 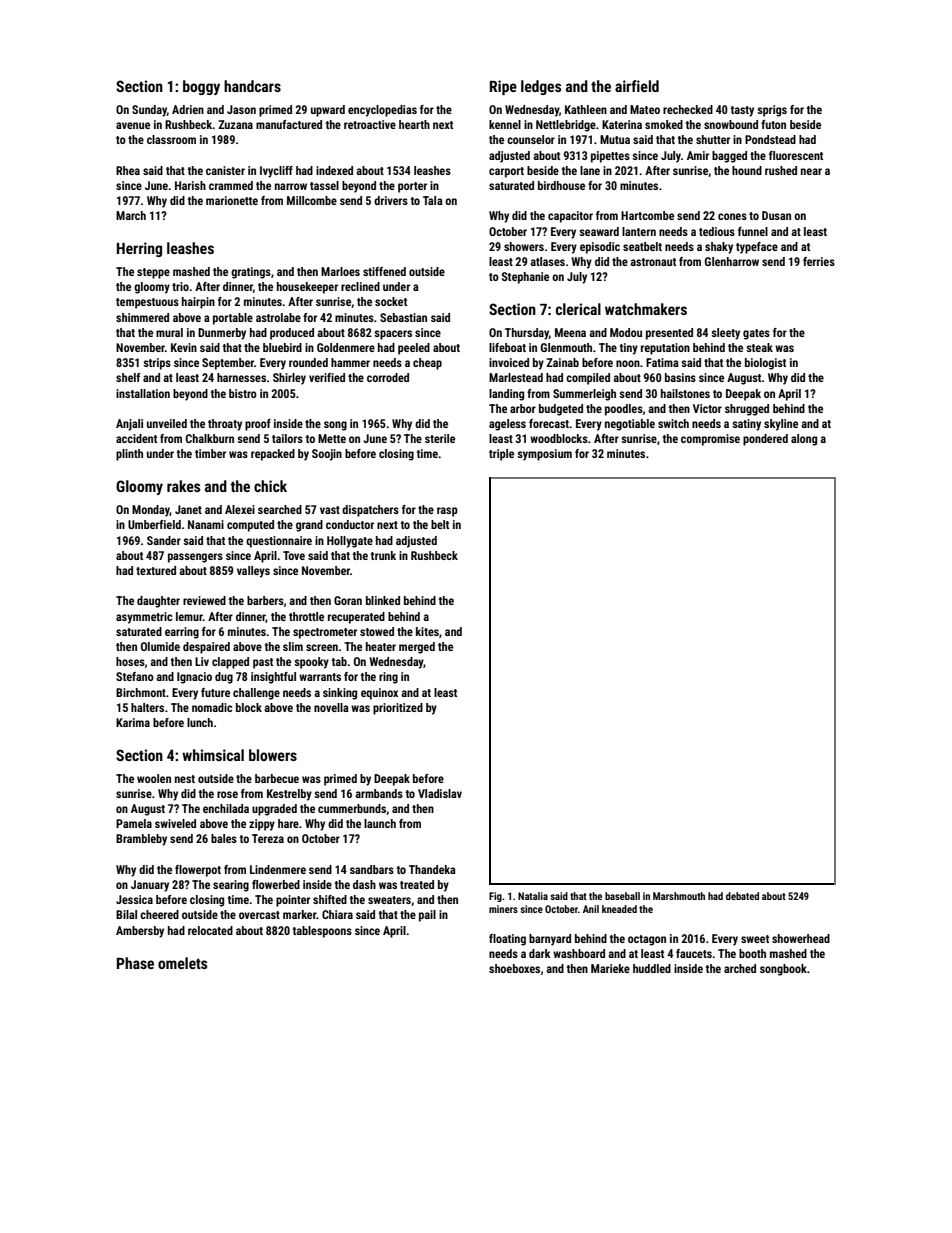 What do you see at coordinates (277, 778) in the image?
I see `barbecue` at bounding box center [277, 778].
